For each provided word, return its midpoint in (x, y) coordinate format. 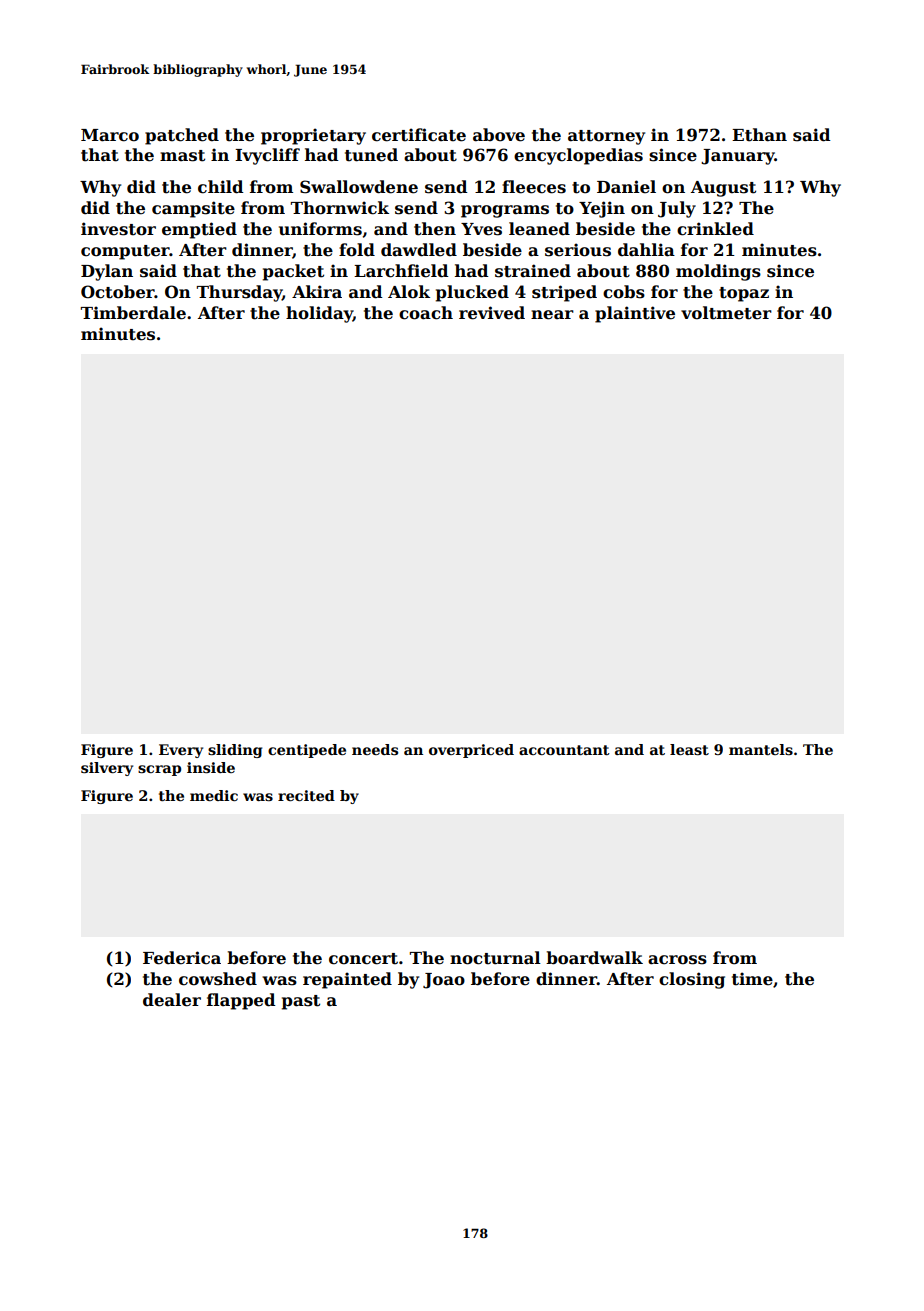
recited (306, 795)
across (677, 960)
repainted (347, 980)
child (220, 187)
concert (363, 959)
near (552, 315)
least (689, 749)
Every (181, 751)
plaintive (635, 314)
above (499, 135)
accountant (564, 750)
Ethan (759, 135)
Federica (182, 958)
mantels (761, 749)
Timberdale (133, 313)
